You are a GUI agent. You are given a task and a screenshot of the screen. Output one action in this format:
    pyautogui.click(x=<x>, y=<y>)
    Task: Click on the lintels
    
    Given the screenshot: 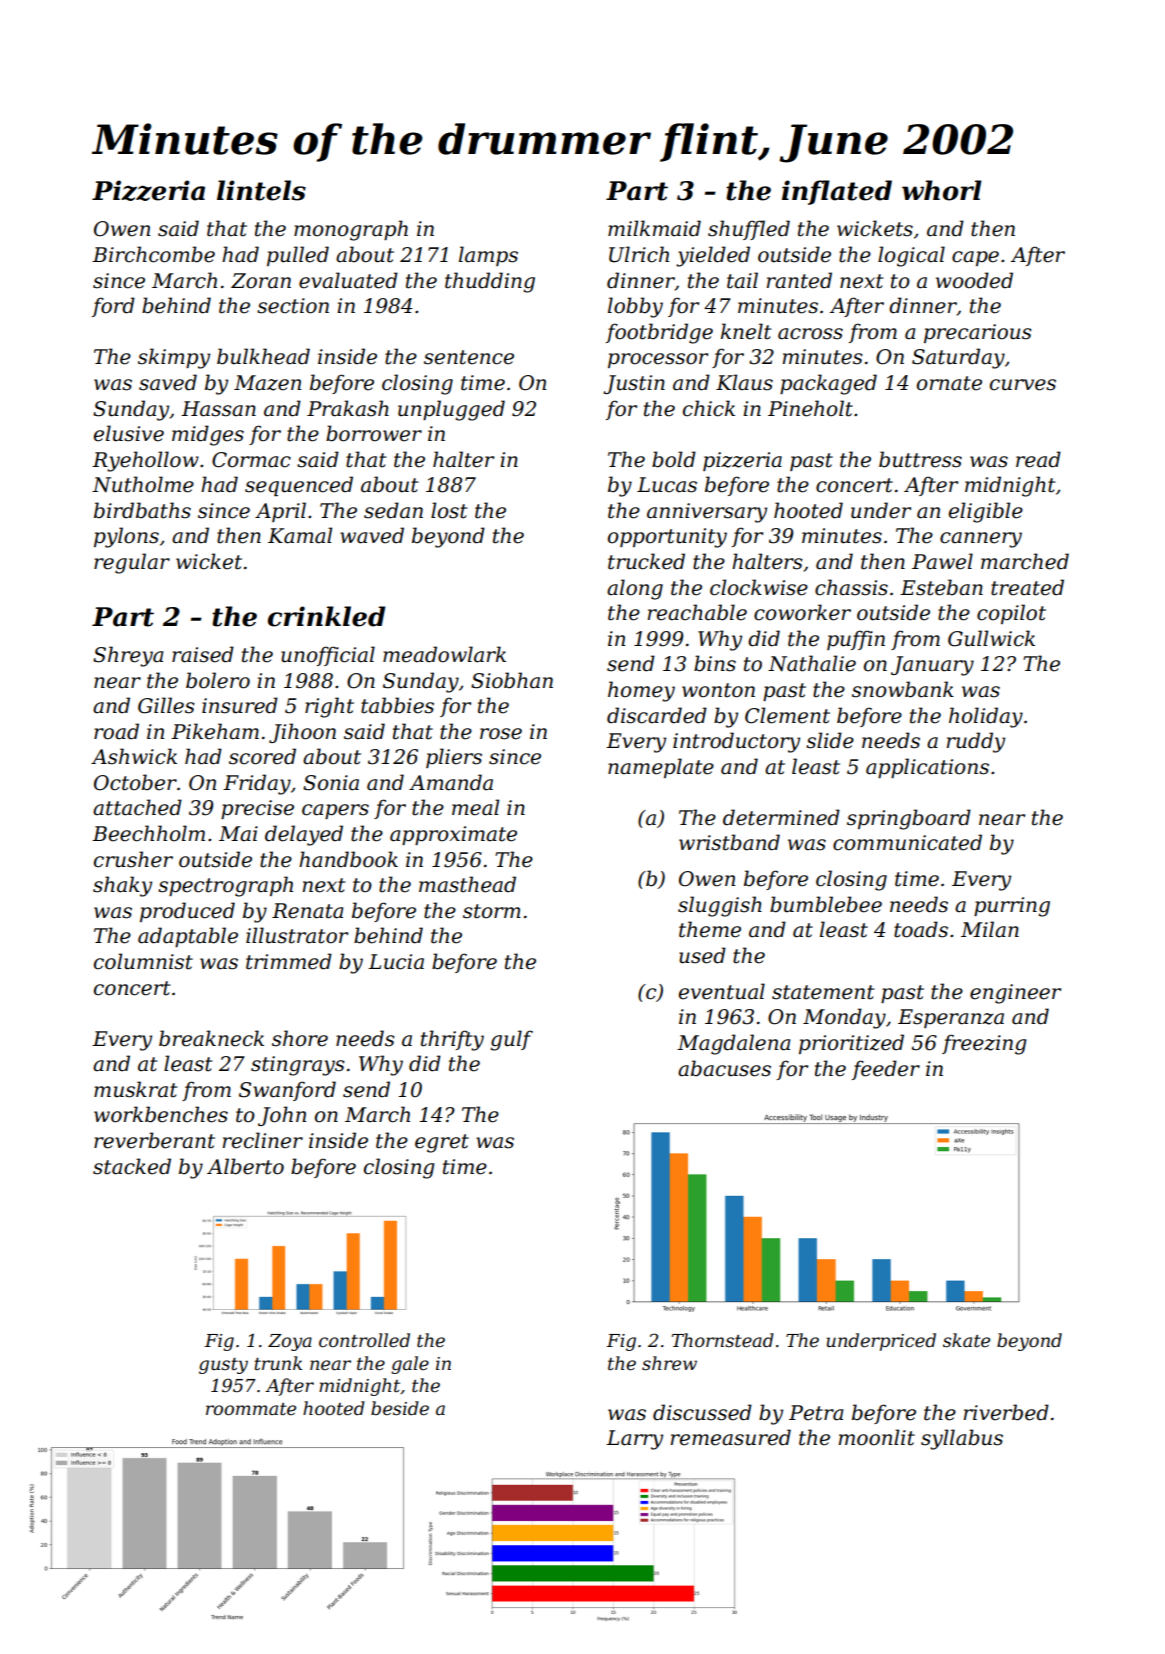 What is the action you would take?
    pyautogui.click(x=261, y=190)
